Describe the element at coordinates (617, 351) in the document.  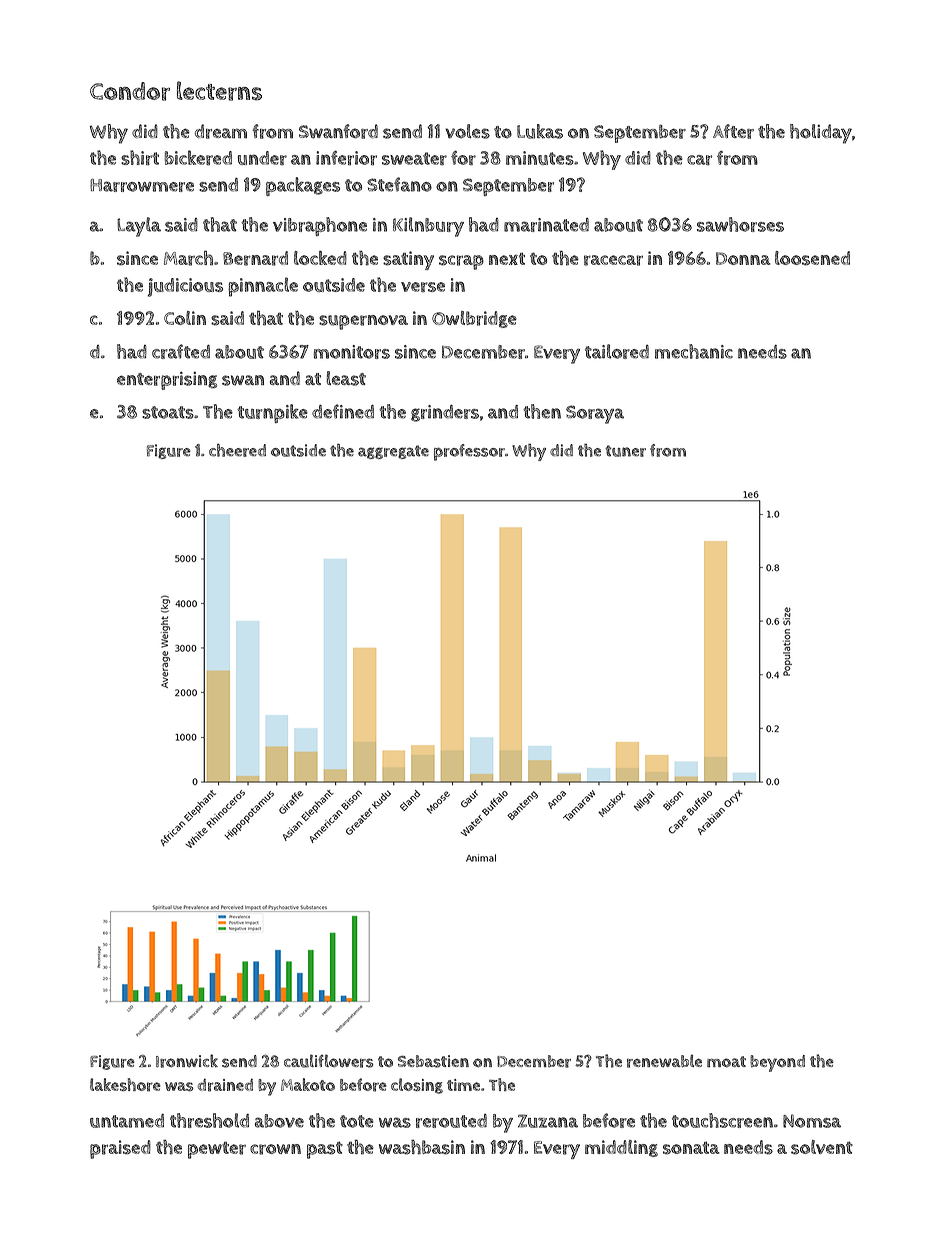
I see `tailored` at that location.
